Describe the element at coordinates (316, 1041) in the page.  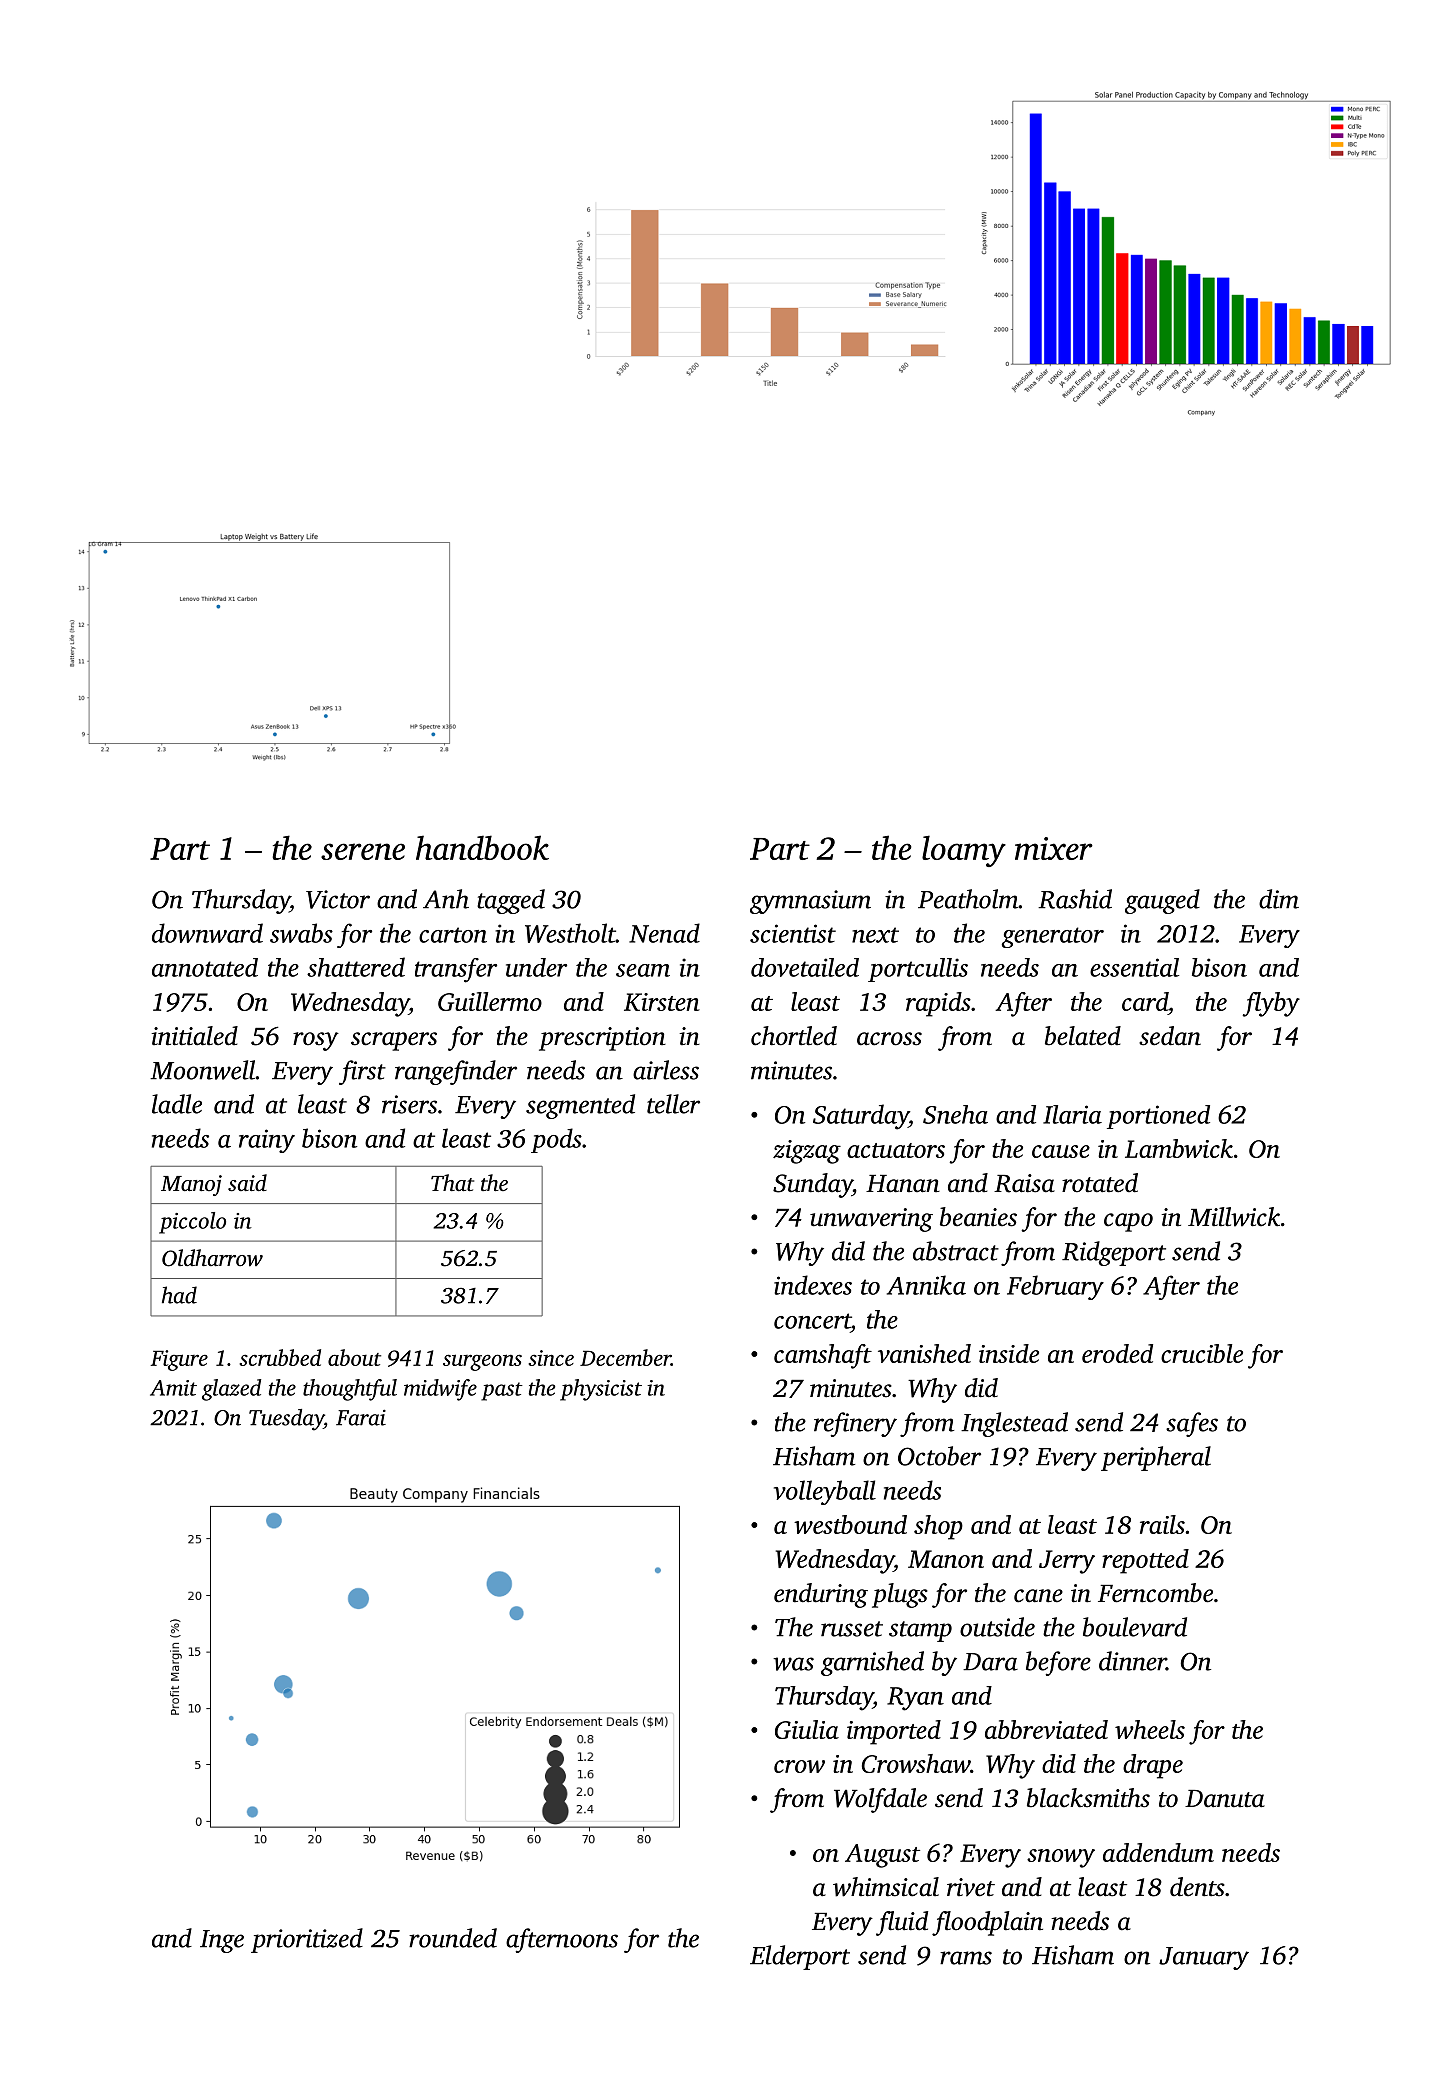
I see `rosy` at that location.
